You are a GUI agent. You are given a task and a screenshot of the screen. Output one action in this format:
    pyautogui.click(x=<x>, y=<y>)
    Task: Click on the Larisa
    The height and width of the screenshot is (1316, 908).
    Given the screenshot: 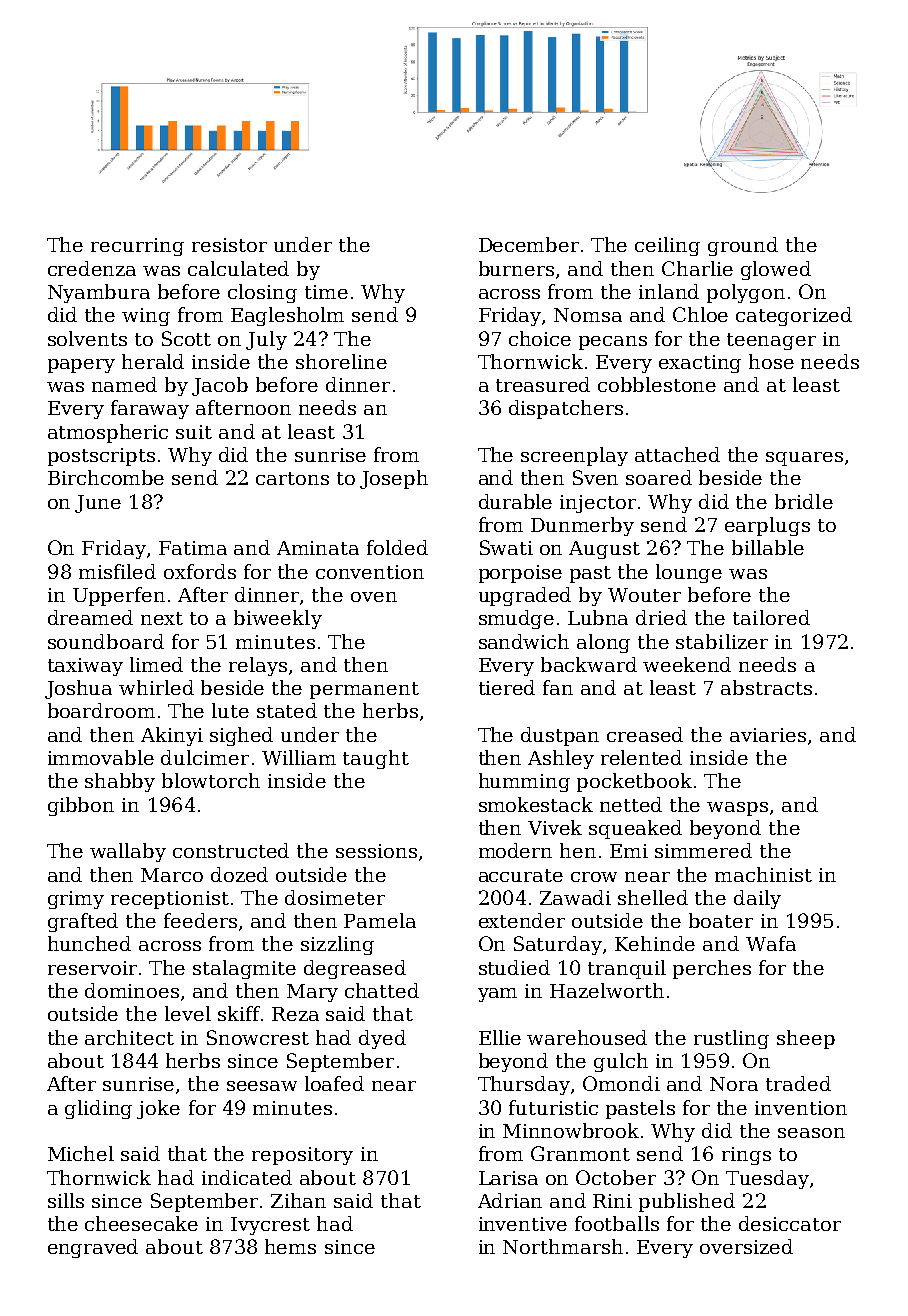 What is the action you would take?
    pyautogui.click(x=508, y=1178)
